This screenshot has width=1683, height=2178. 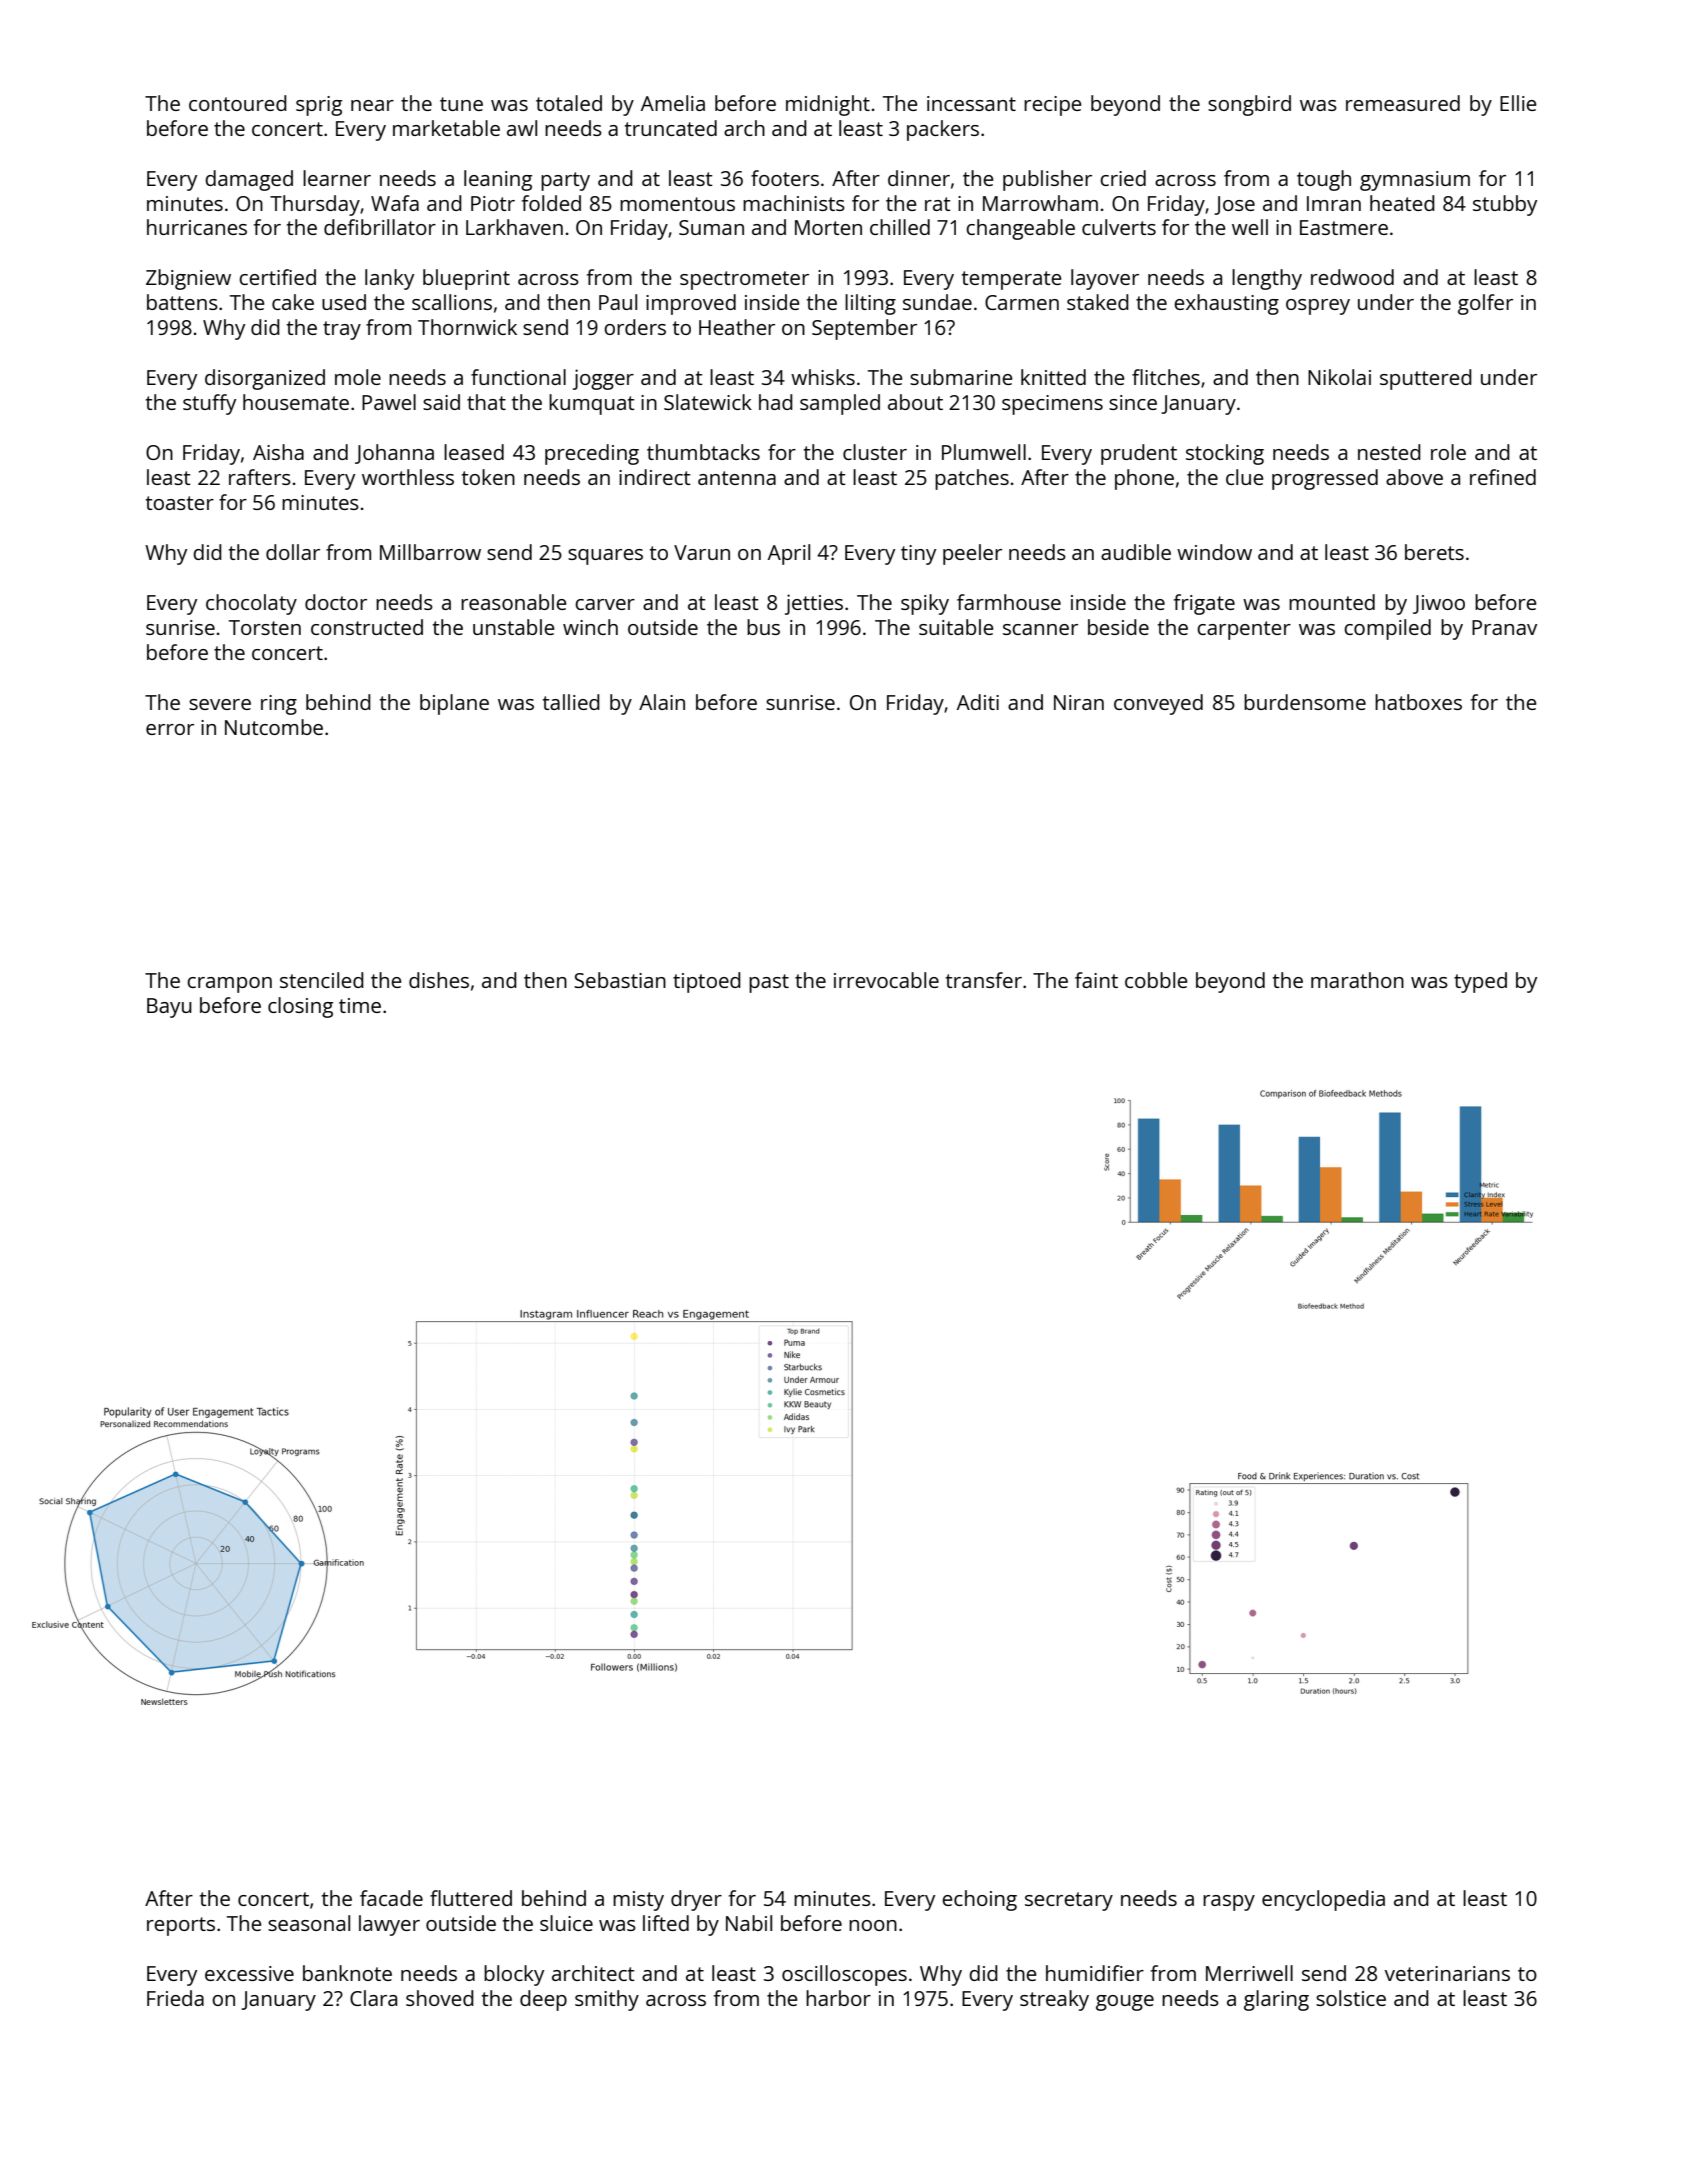 What do you see at coordinates (620, 980) in the screenshot?
I see `Sebastian` at bounding box center [620, 980].
